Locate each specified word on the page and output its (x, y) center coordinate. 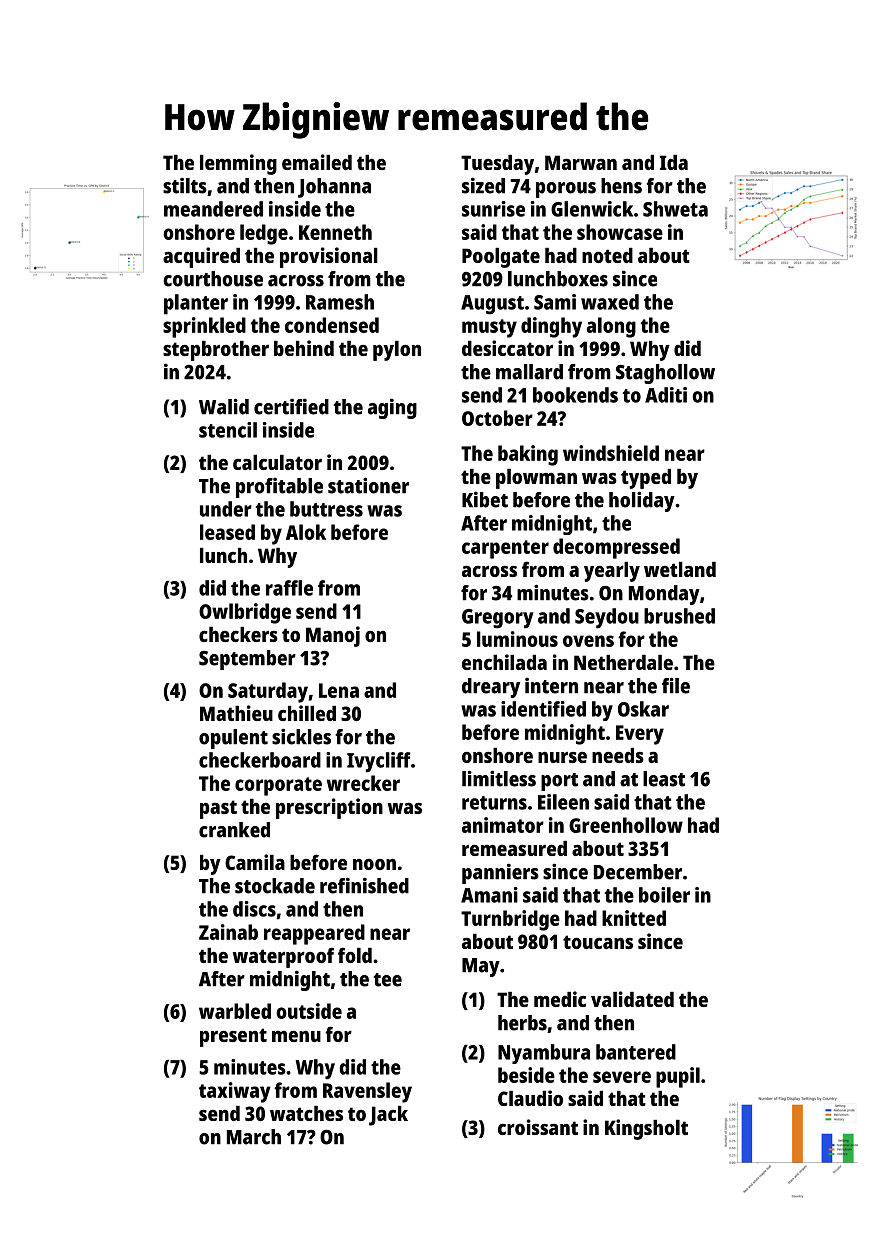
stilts (185, 185)
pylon (397, 351)
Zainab (228, 932)
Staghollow (665, 374)
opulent (233, 739)
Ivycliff (379, 762)
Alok (306, 532)
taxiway (235, 1092)
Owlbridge (245, 613)
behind (304, 348)
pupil (678, 1077)
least (664, 779)
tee (388, 980)
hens (621, 186)
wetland (680, 569)
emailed (317, 162)
